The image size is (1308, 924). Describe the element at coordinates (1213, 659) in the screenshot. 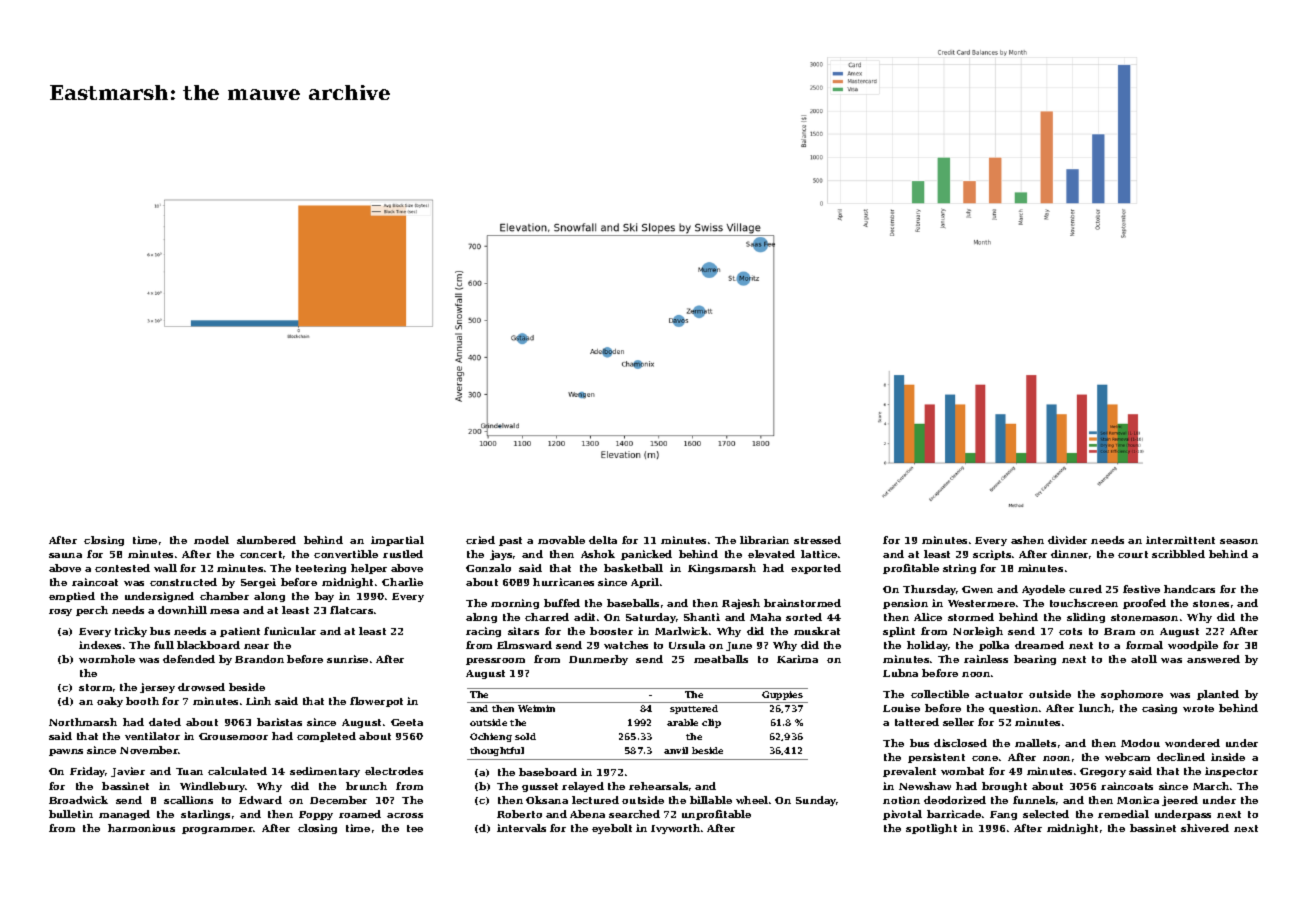

I see `answered` at that location.
